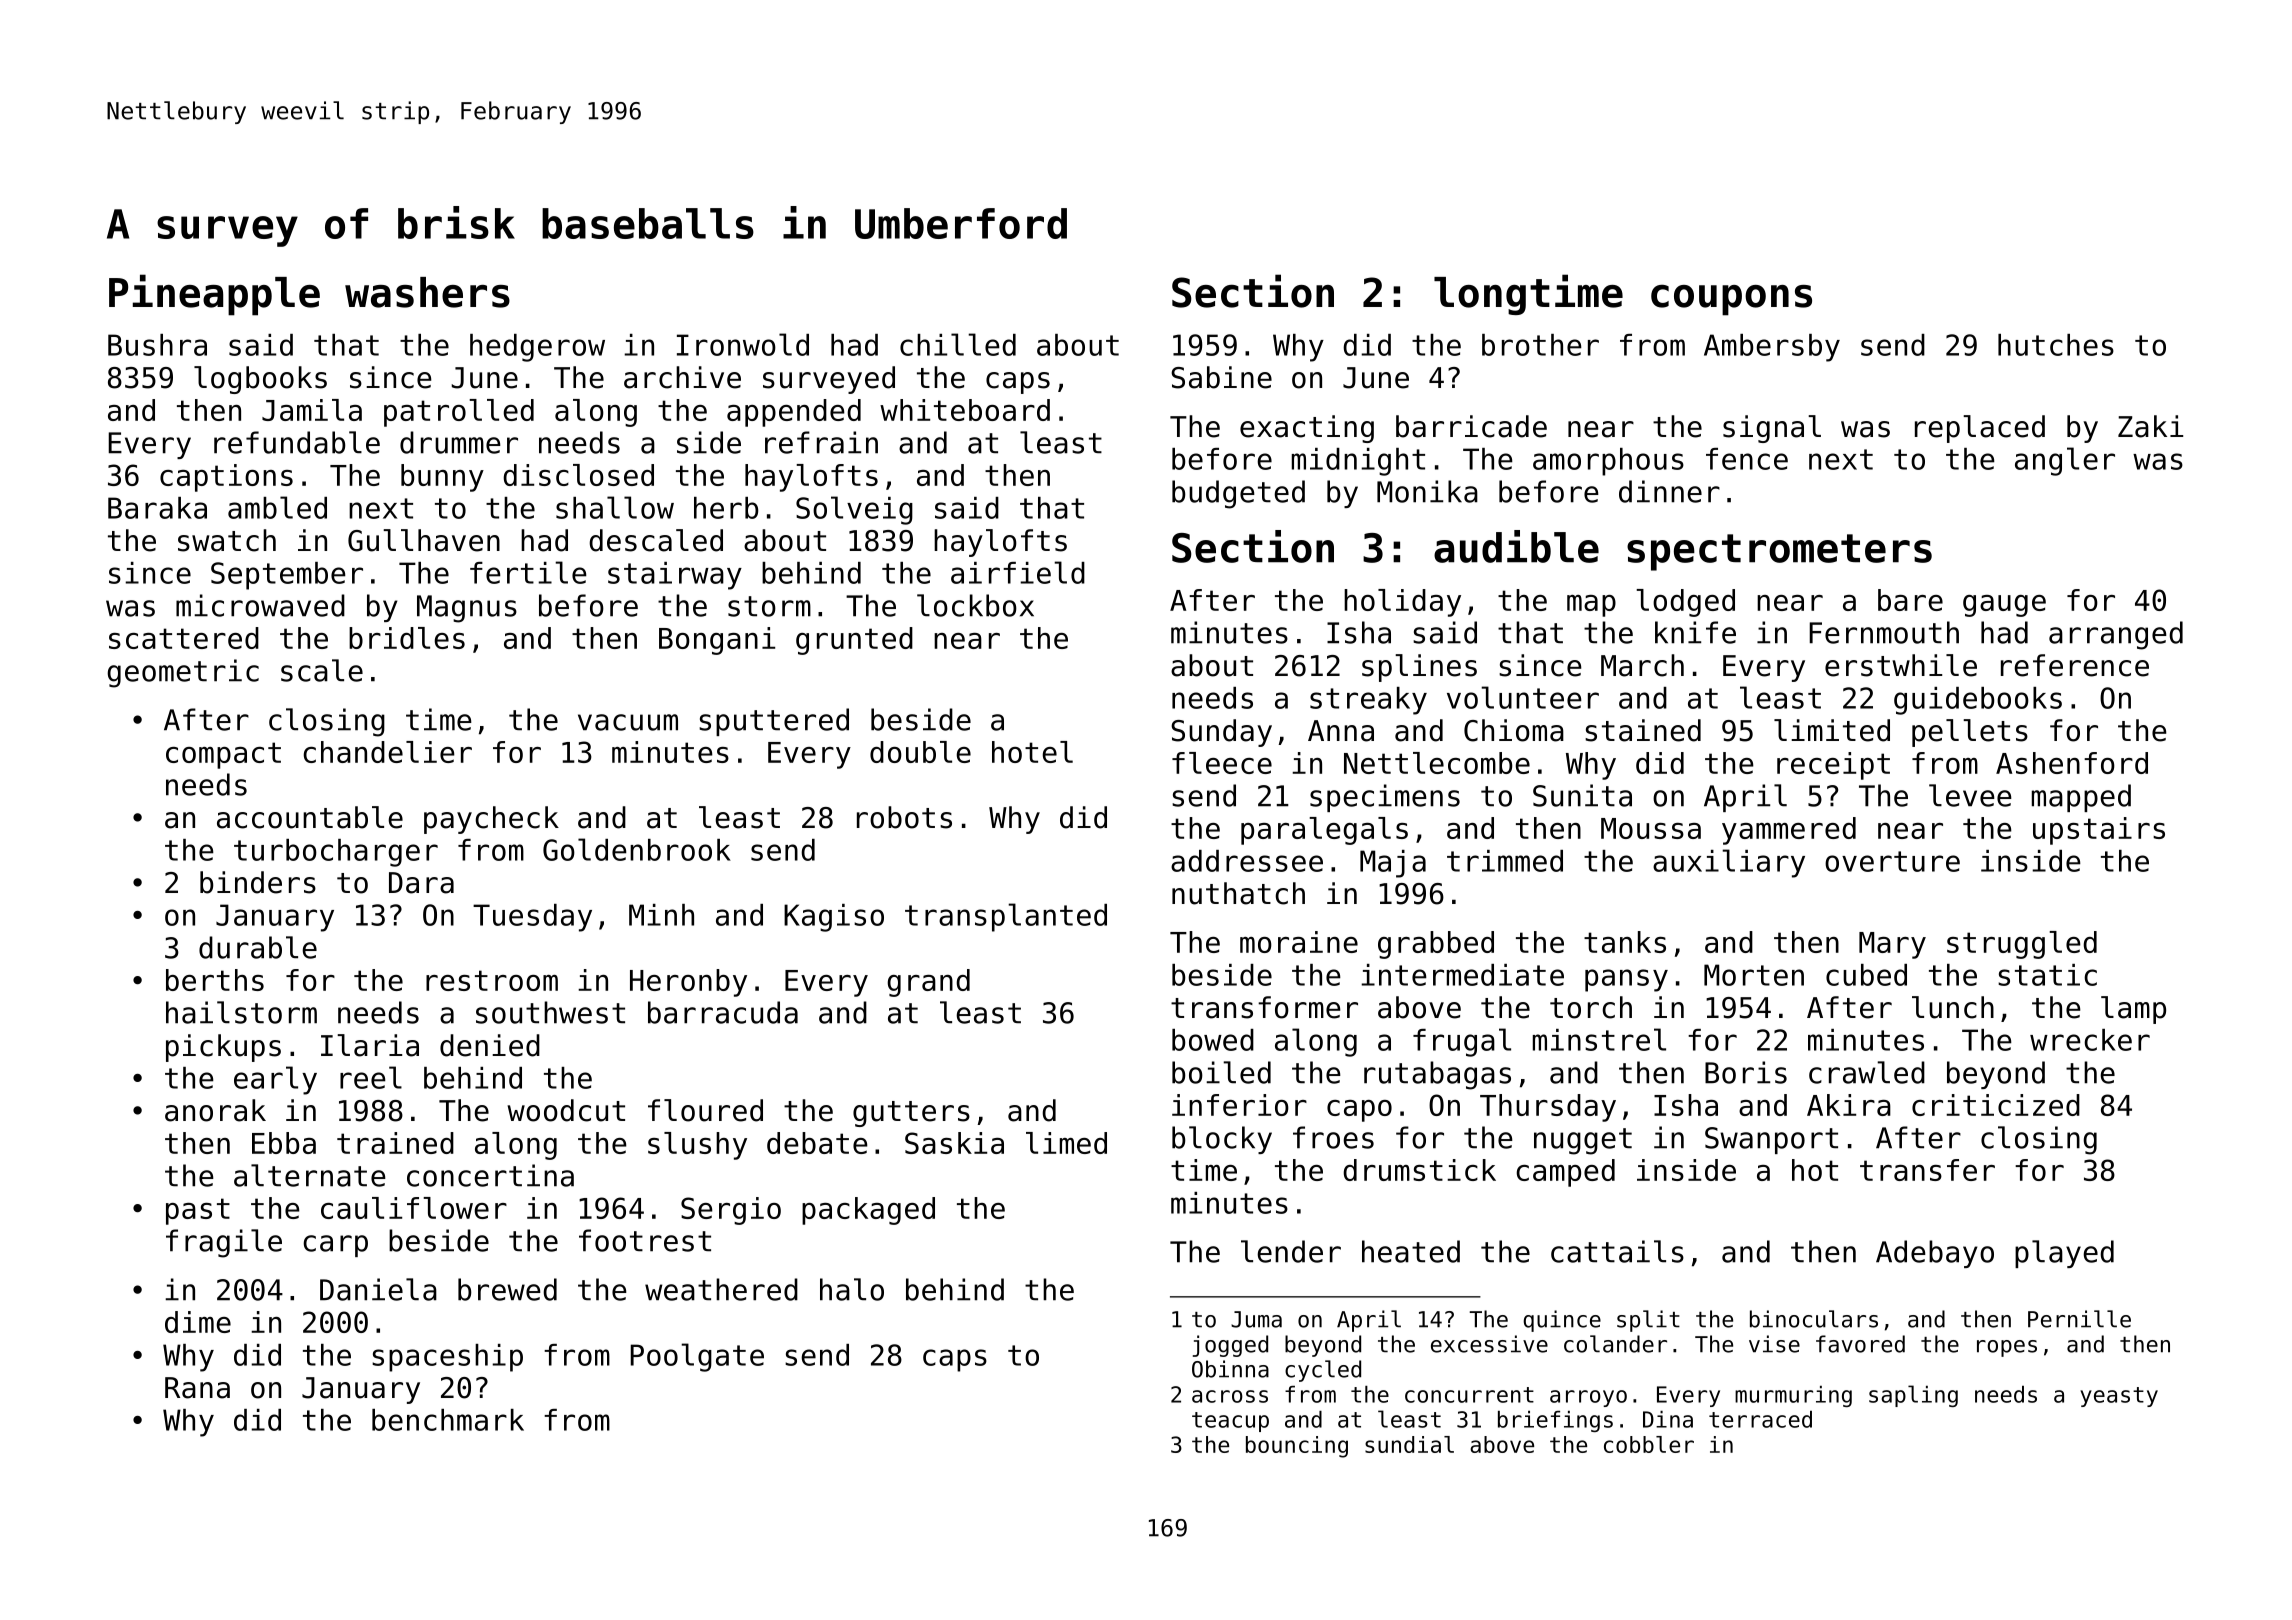 The width and height of the screenshot is (2292, 1620). I want to click on criticized, so click(1996, 1105).
